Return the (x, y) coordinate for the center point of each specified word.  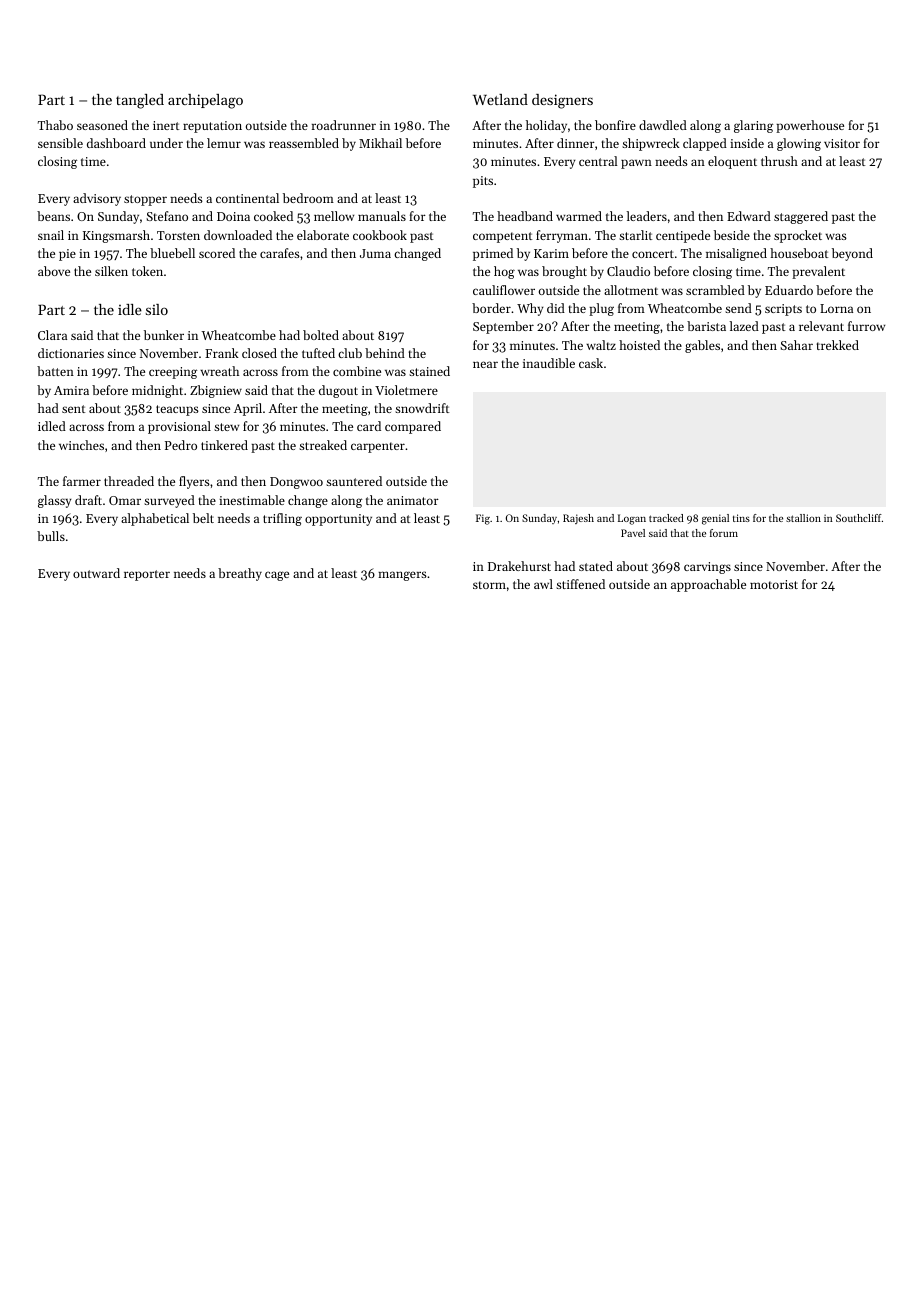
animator (413, 500)
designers (562, 101)
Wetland (500, 99)
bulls (51, 536)
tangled (140, 101)
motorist (774, 584)
